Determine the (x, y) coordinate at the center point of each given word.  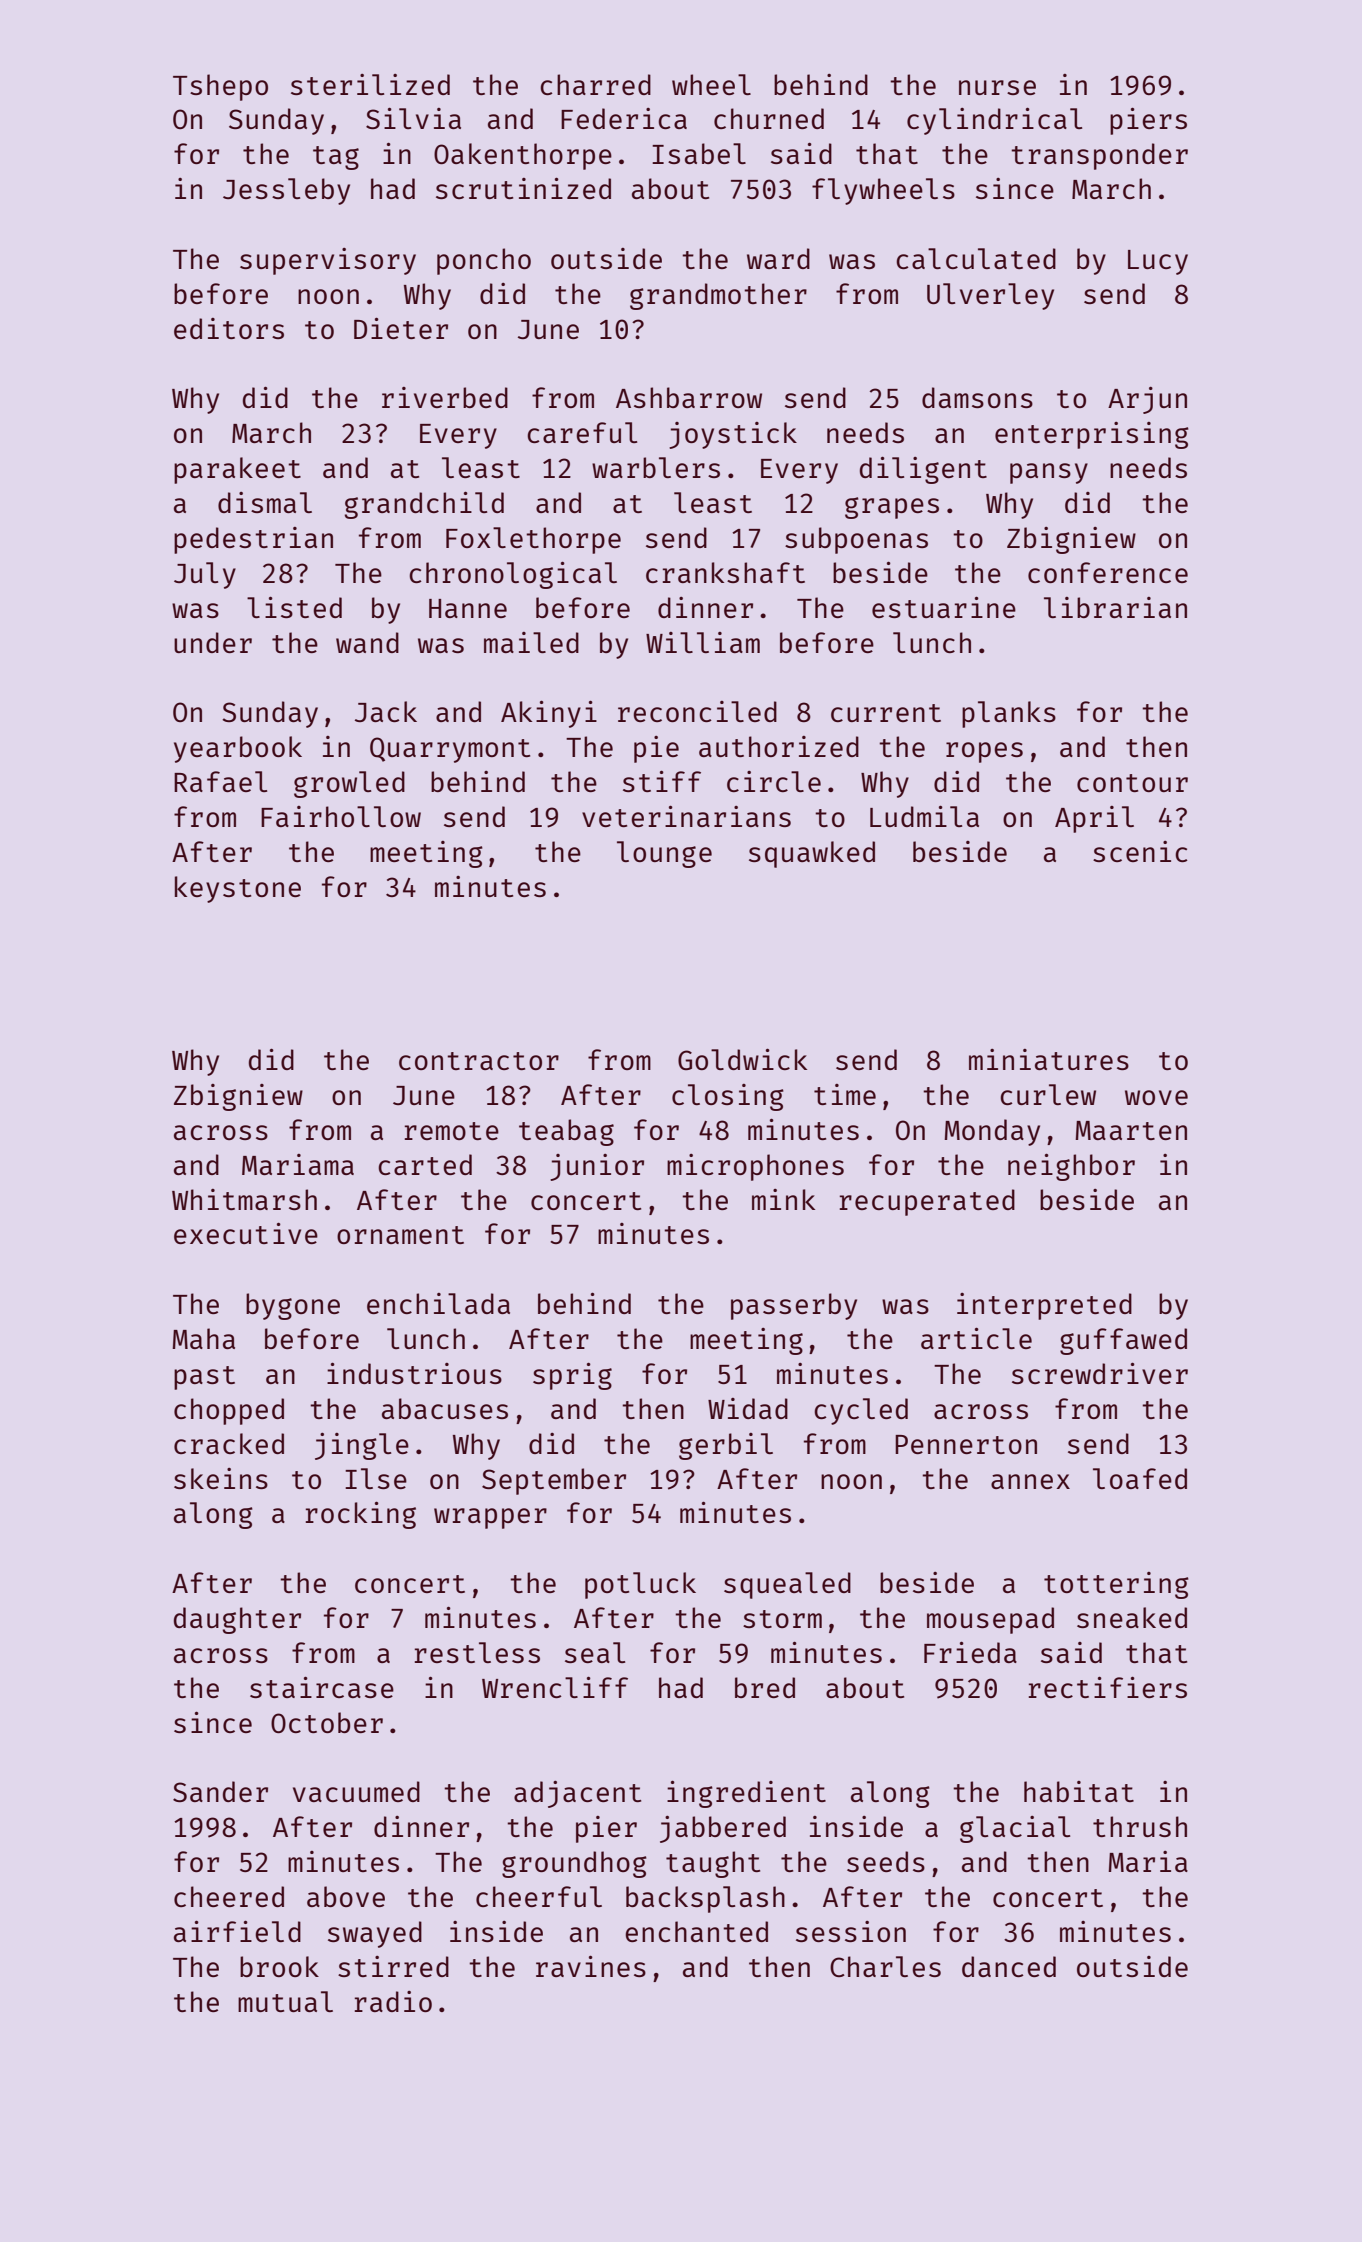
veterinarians (686, 816)
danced (1009, 1966)
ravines (591, 1966)
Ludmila (924, 816)
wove (1156, 1097)
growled (349, 784)
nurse (997, 87)
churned (769, 118)
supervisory (328, 261)
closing (728, 1097)
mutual (285, 2001)
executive (246, 1233)
